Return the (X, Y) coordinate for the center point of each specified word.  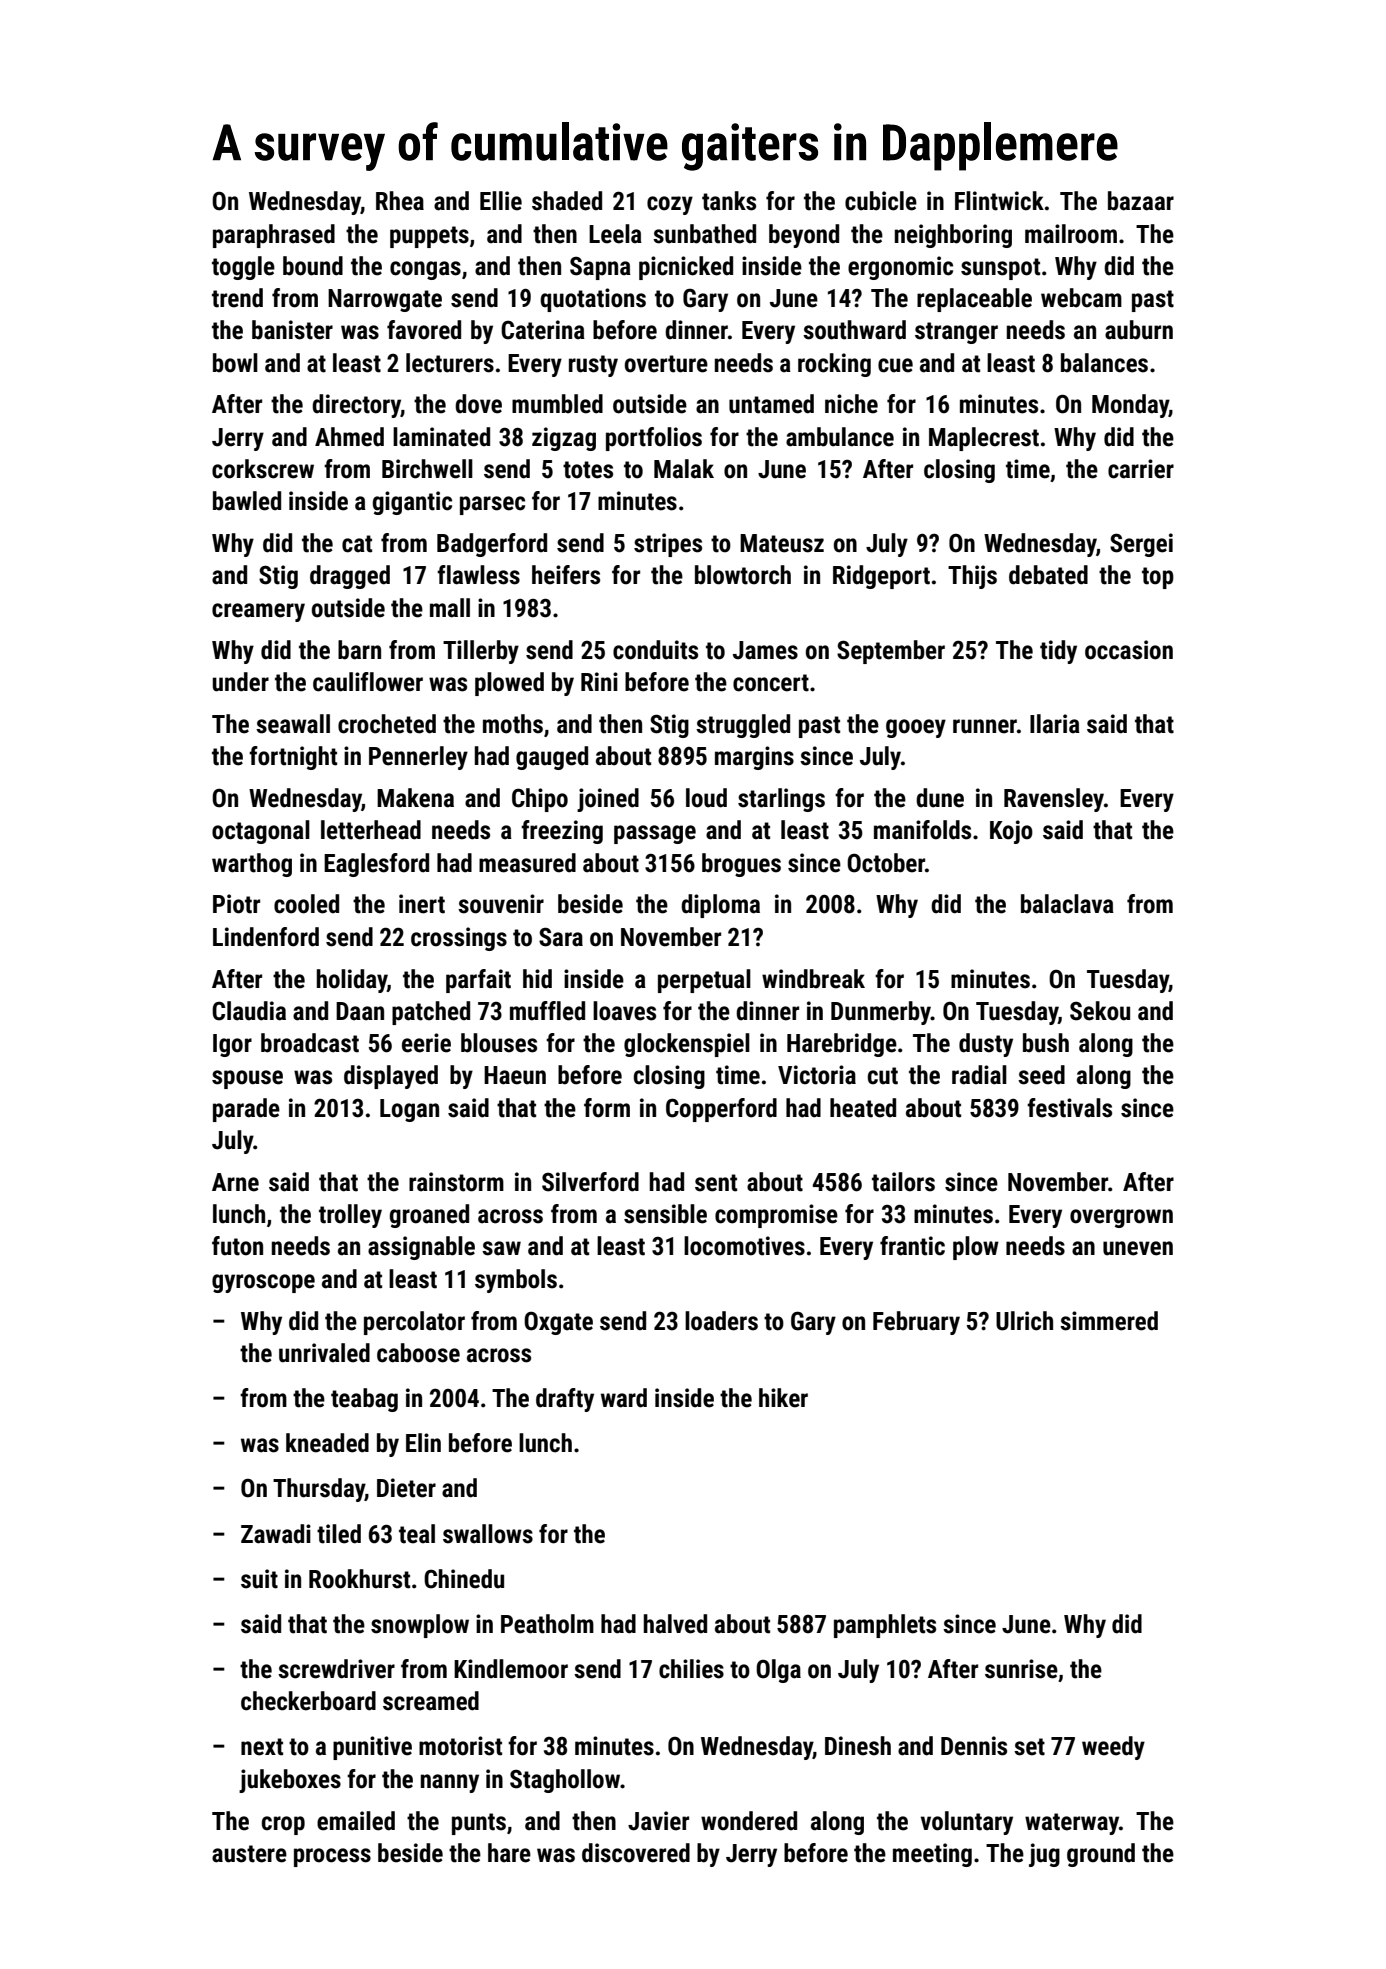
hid (537, 979)
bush (1046, 1043)
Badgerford (492, 545)
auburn (1139, 330)
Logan (409, 1110)
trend (237, 298)
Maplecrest (984, 439)
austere (249, 1854)
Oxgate (558, 1323)
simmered (1109, 1321)
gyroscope (263, 1283)
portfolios (654, 439)
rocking (834, 365)
